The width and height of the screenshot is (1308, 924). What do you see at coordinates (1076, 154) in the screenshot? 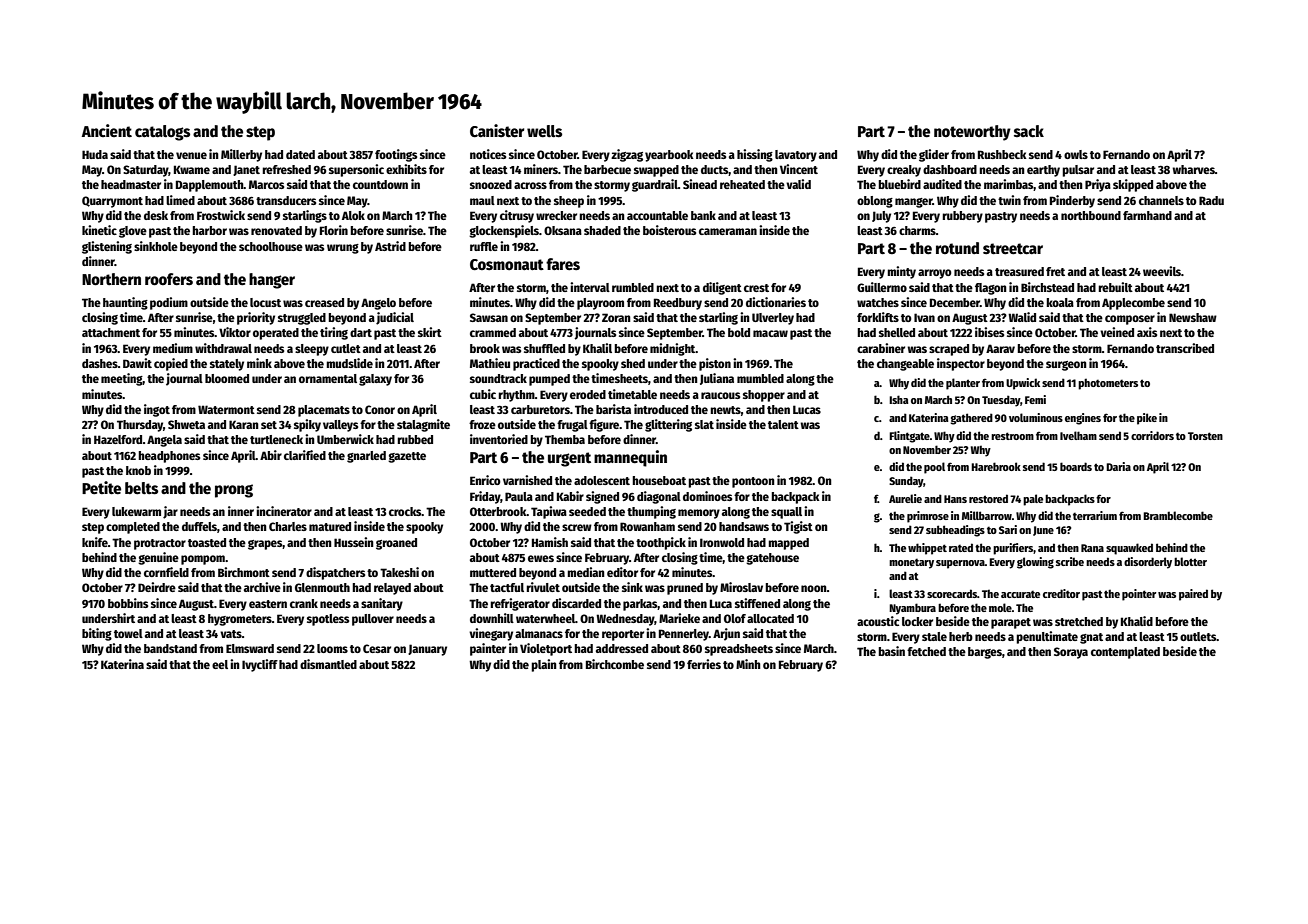
I see `owls` at bounding box center [1076, 154].
